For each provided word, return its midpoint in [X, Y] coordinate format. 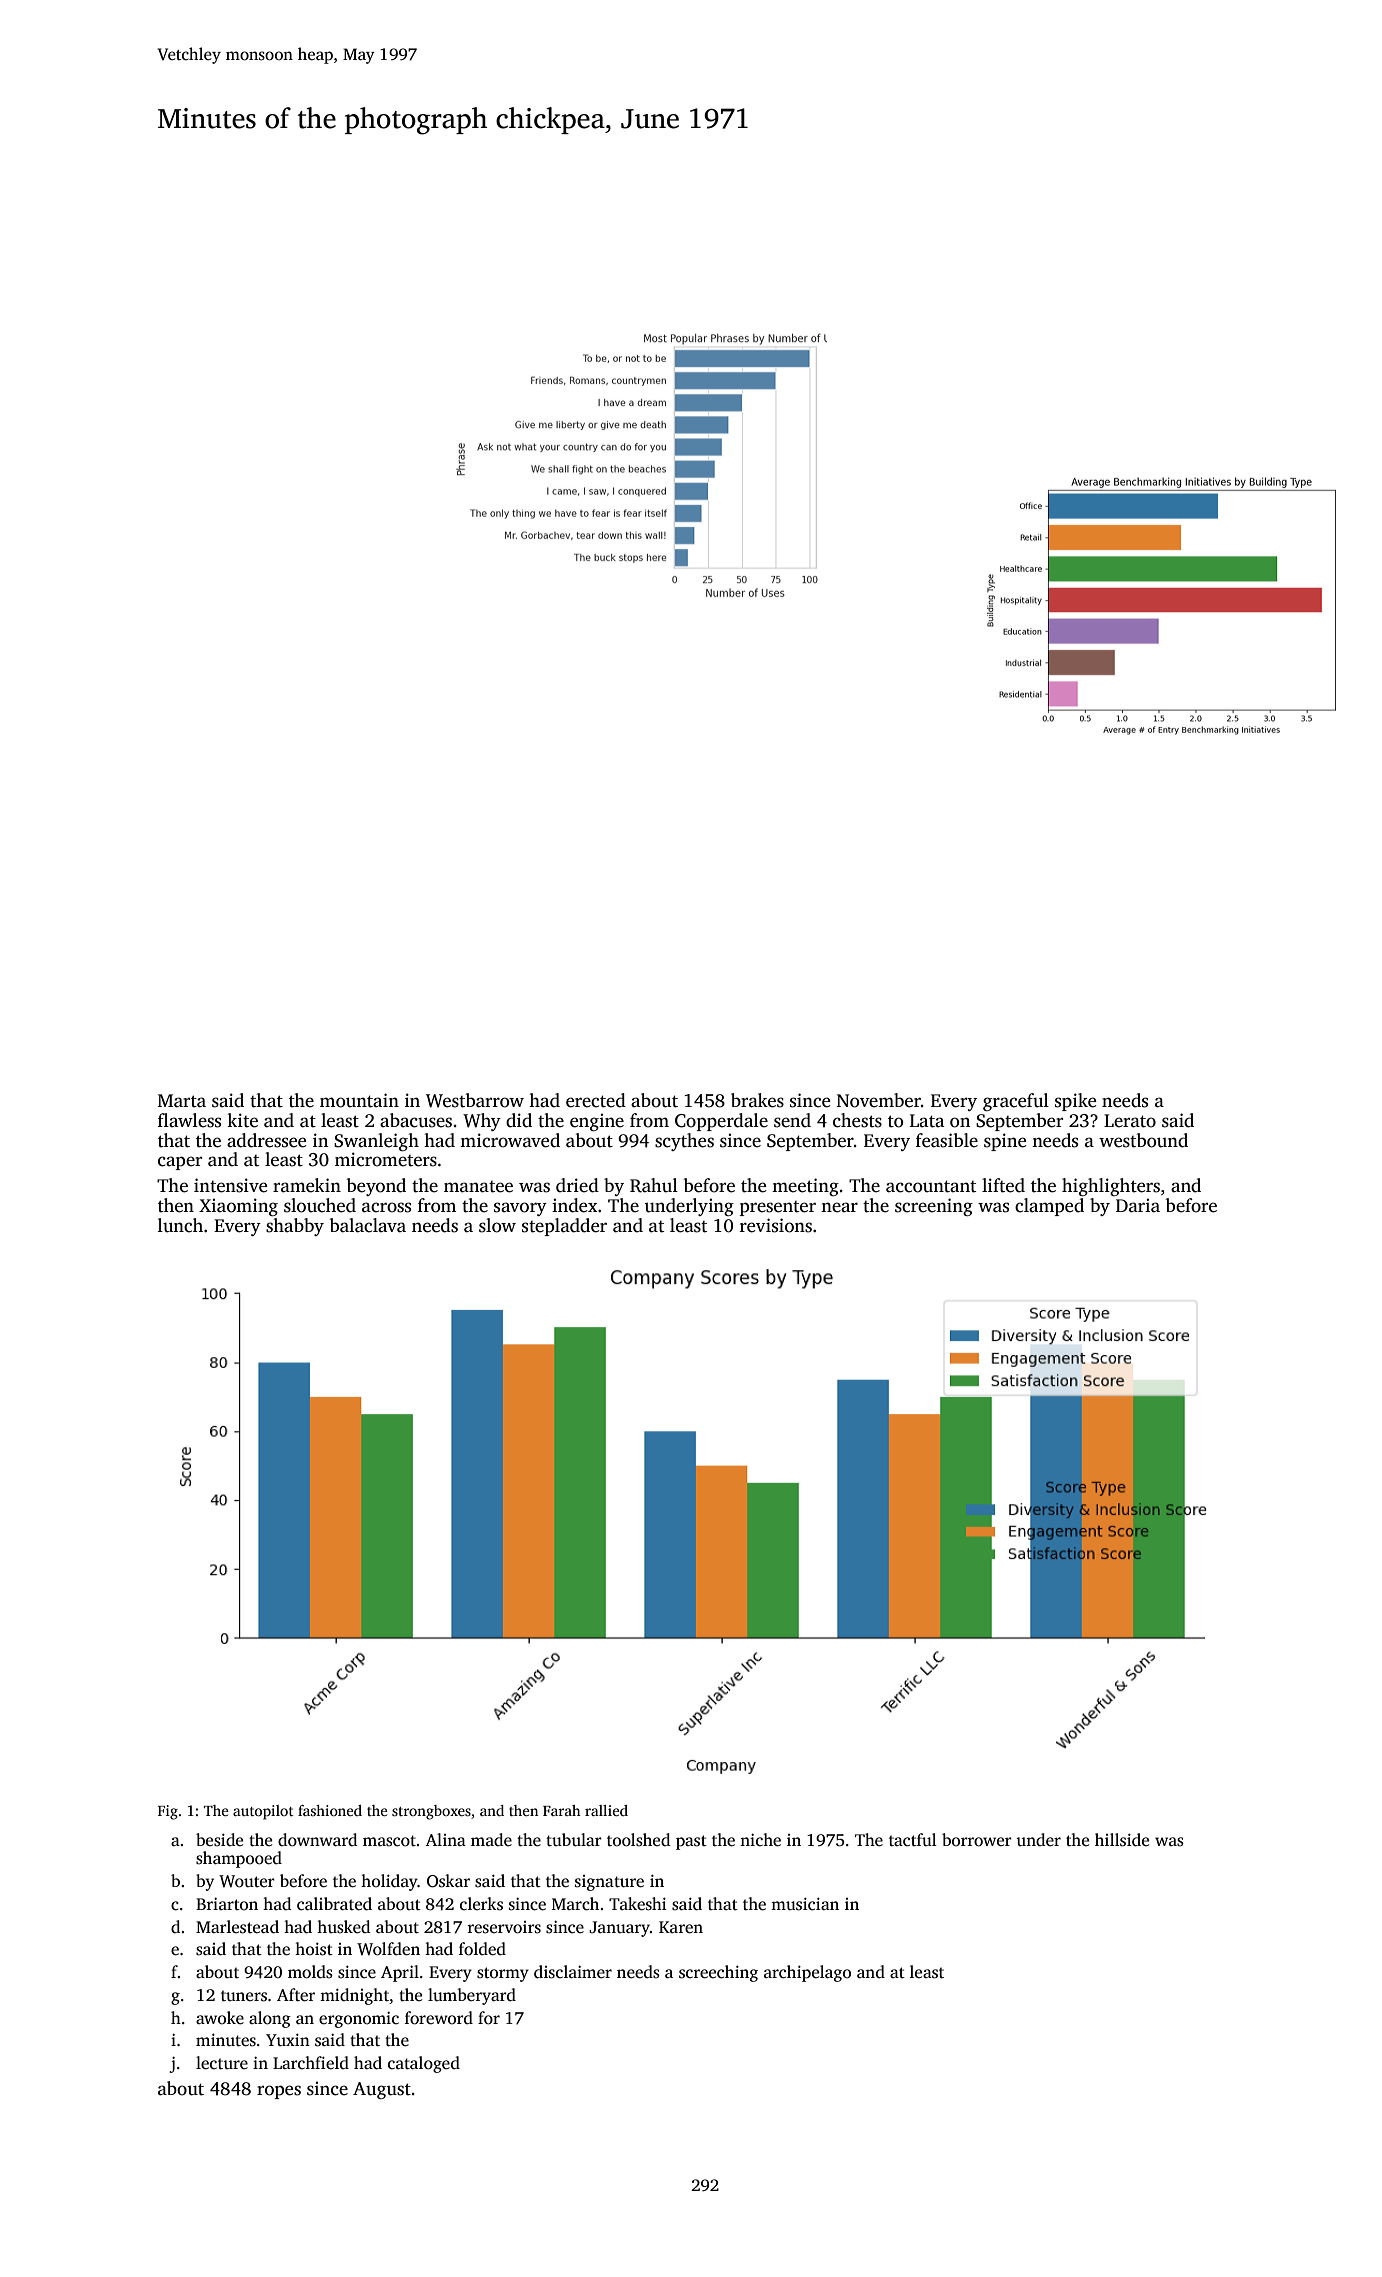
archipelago [807, 1973]
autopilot [263, 1812]
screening [934, 1207]
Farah [562, 1810]
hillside [1122, 1840]
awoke [220, 2018]
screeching [718, 1973]
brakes [757, 1100]
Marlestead [237, 1927]
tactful [913, 1840]
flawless [189, 1120]
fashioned [330, 1810]
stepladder [564, 1227]
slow [497, 1225]
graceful [1016, 1102]
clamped [1049, 1207]
